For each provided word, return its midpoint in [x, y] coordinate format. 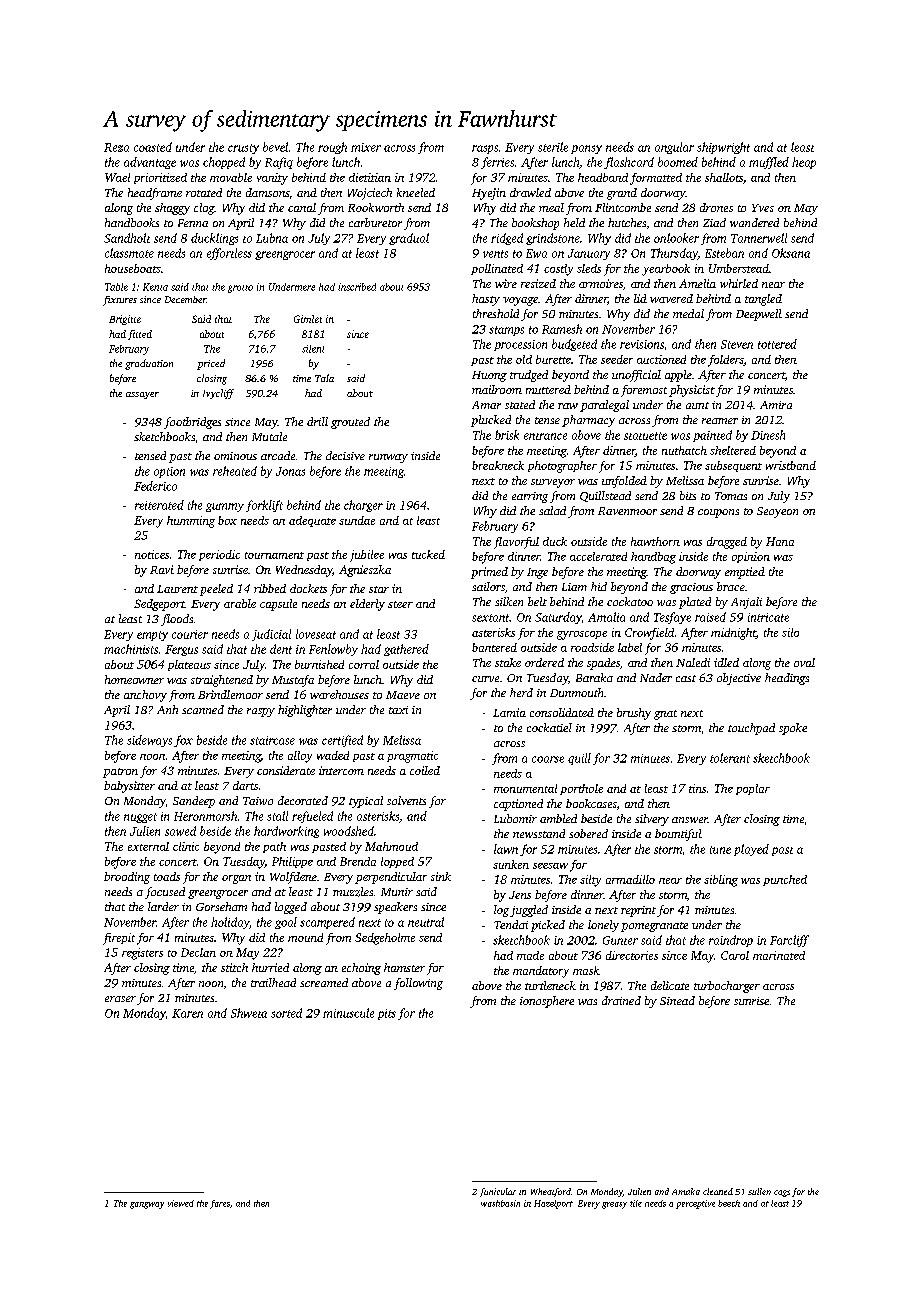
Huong [489, 376]
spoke [793, 729]
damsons [267, 192]
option [169, 472]
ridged [507, 239]
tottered [777, 344]
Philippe [292, 862]
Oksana [791, 253]
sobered [588, 833]
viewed [181, 1203]
